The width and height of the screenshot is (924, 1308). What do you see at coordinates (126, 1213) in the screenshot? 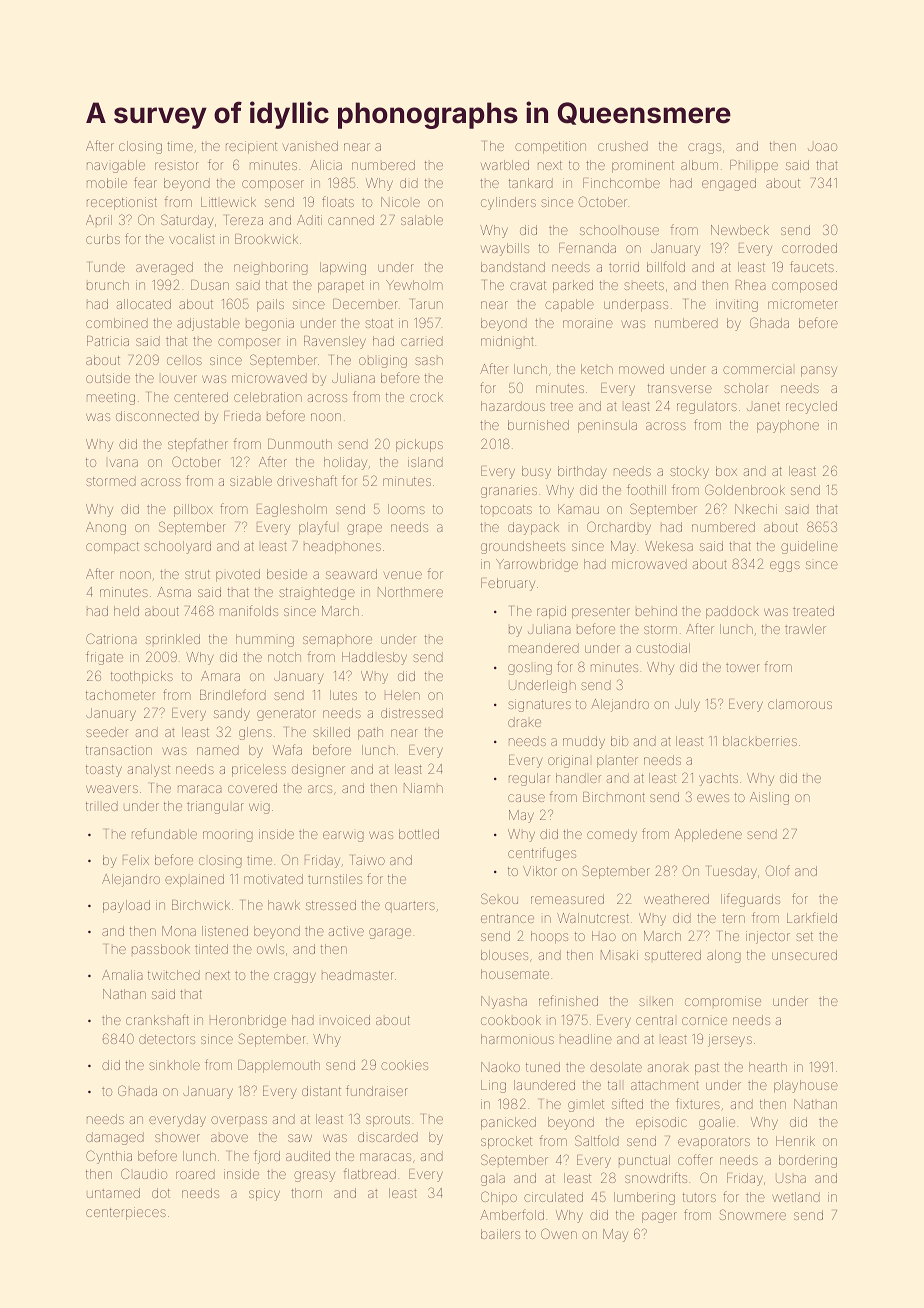
I see `centerpieces` at bounding box center [126, 1213].
